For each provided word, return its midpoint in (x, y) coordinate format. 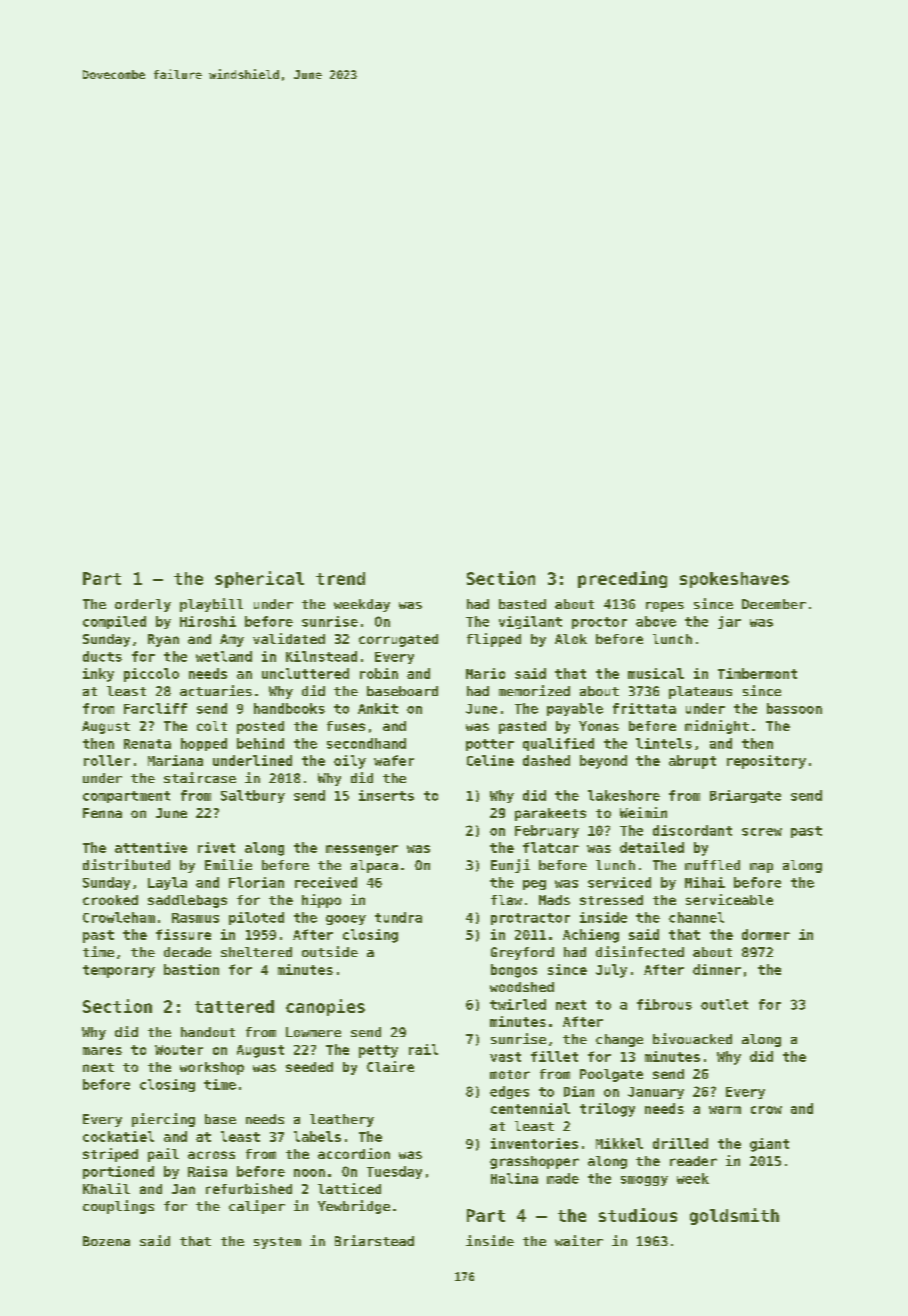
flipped (494, 640)
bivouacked (692, 1038)
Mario (485, 673)
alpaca (374, 866)
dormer (766, 934)
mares (102, 1051)
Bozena (106, 1241)
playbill (211, 605)
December (774, 604)
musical (656, 673)
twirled (518, 1004)
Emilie (228, 864)
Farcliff (155, 708)
